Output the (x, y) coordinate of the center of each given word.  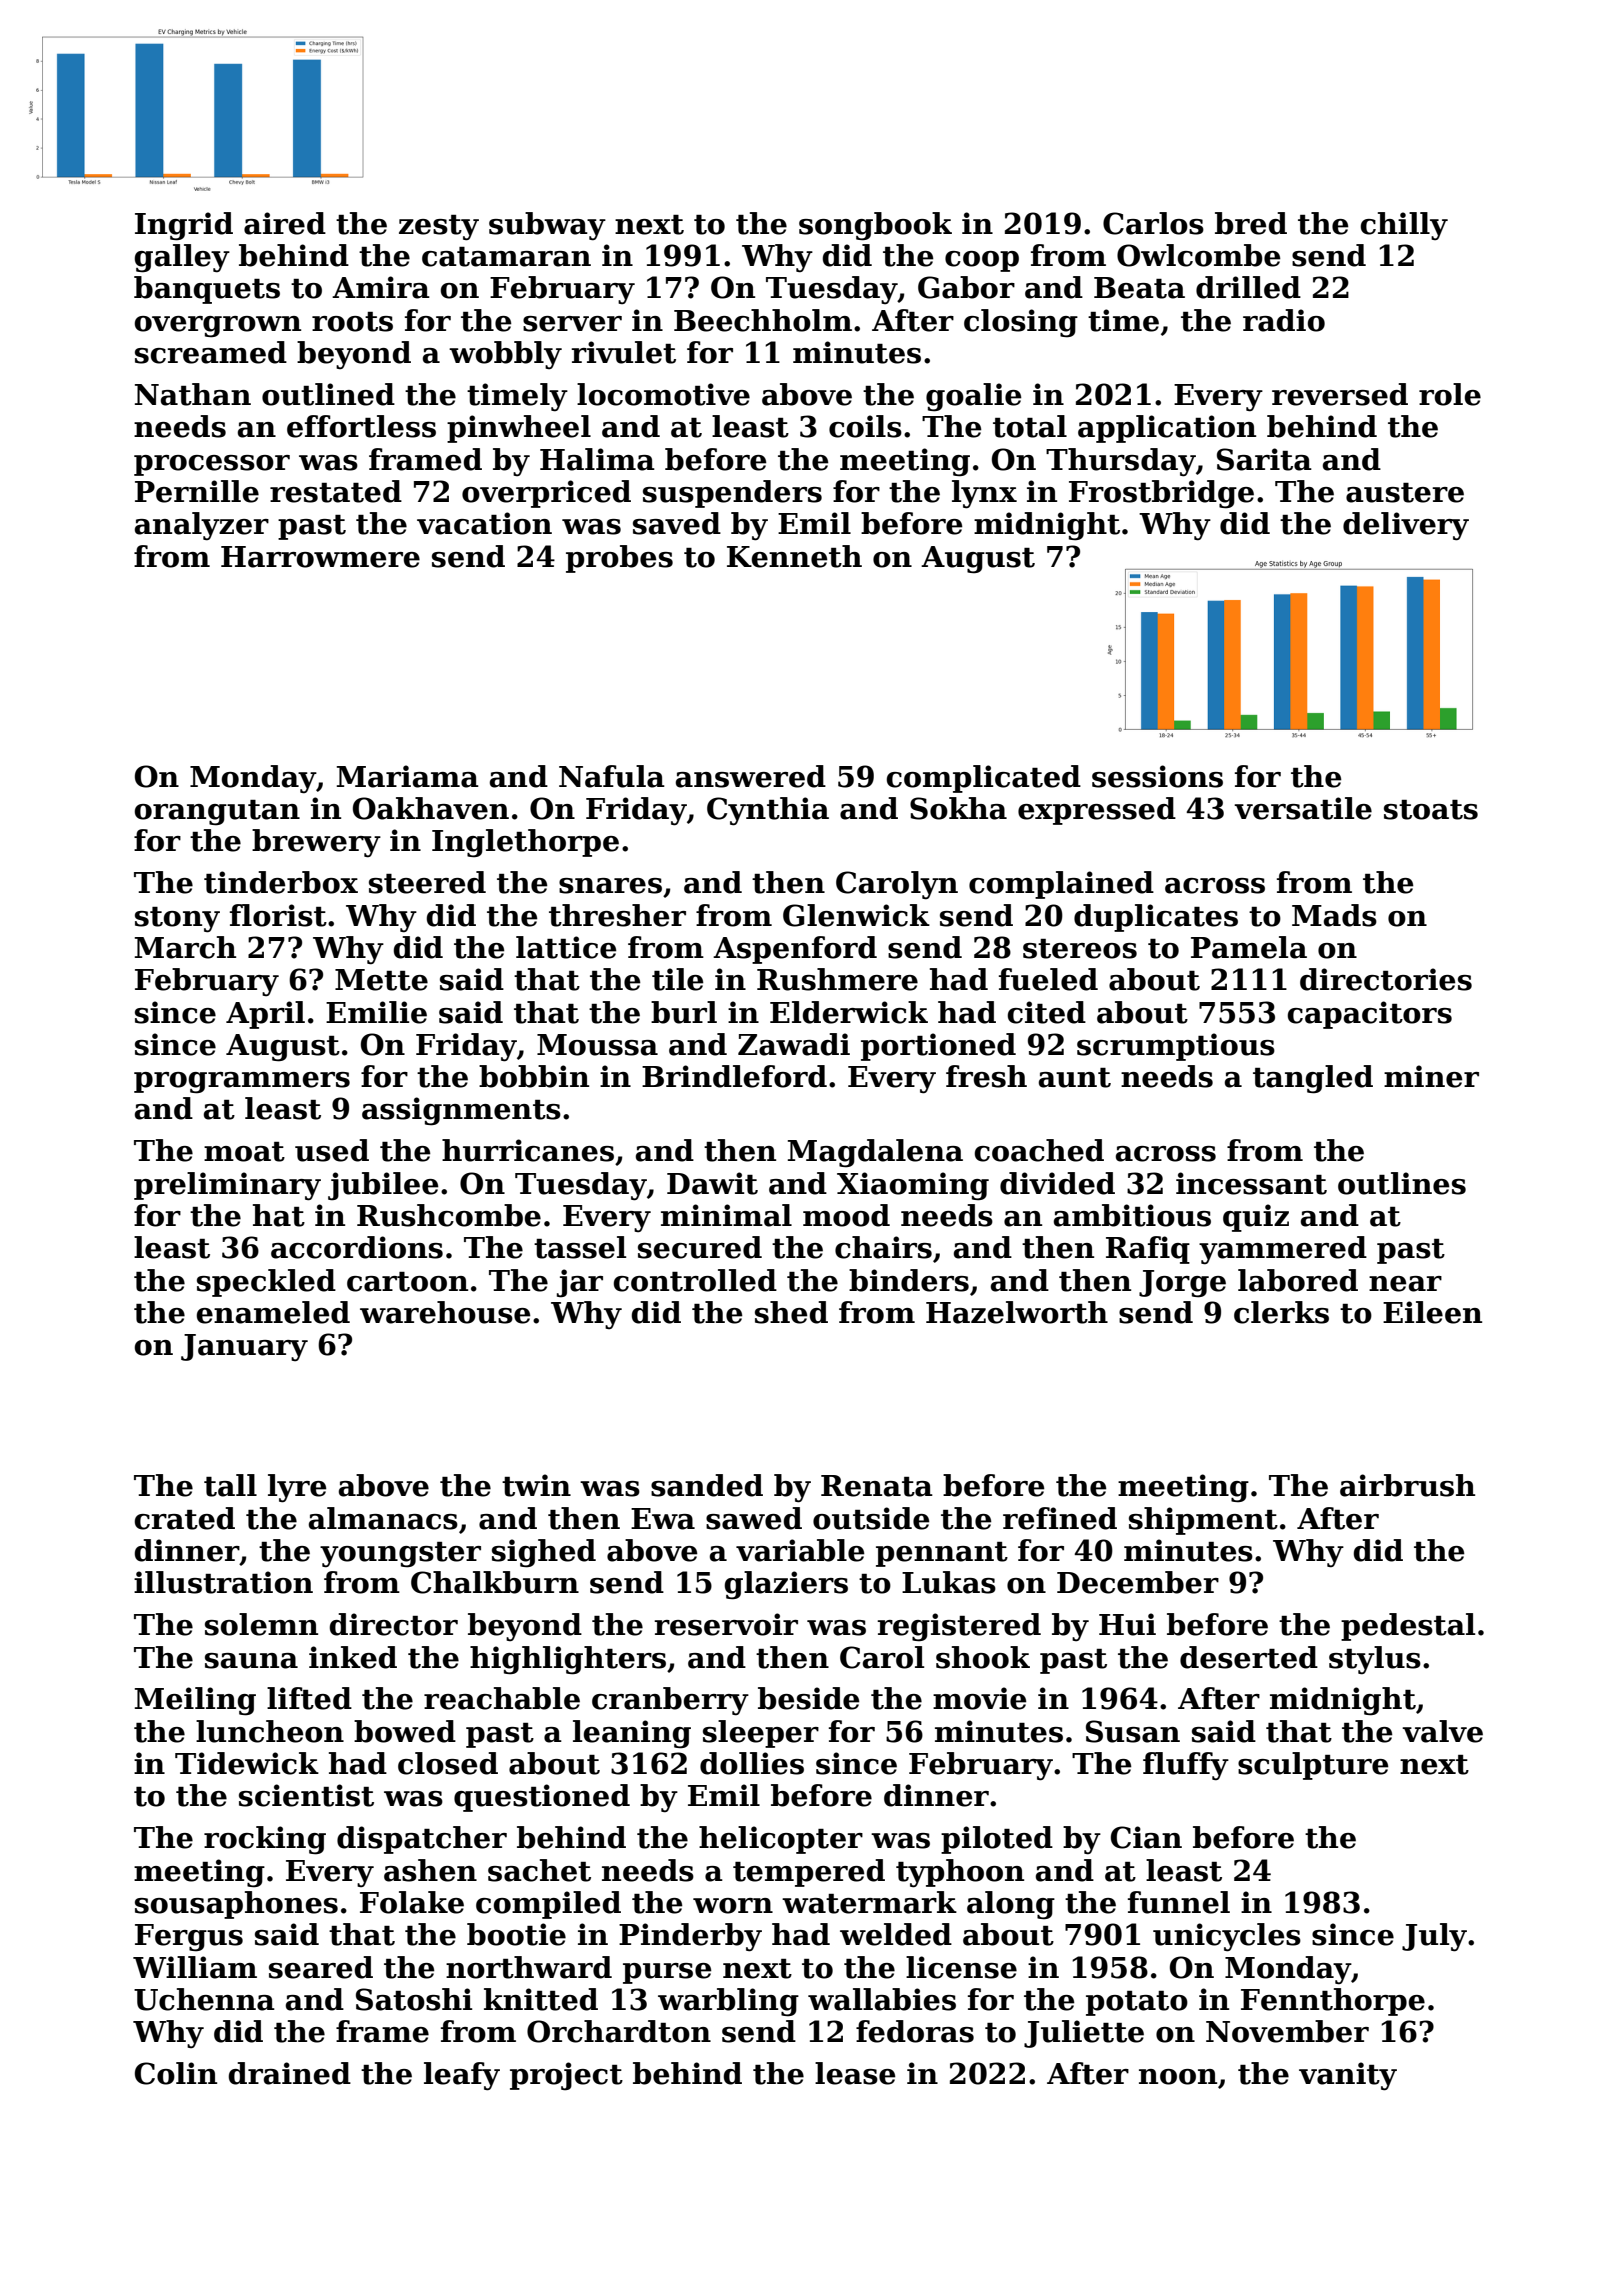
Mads (1334, 915)
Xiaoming (913, 1186)
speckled (266, 1283)
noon (1178, 2077)
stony (177, 920)
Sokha (958, 808)
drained (289, 2073)
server (572, 324)
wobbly (505, 355)
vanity (1348, 2076)
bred (1251, 223)
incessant (1251, 1183)
